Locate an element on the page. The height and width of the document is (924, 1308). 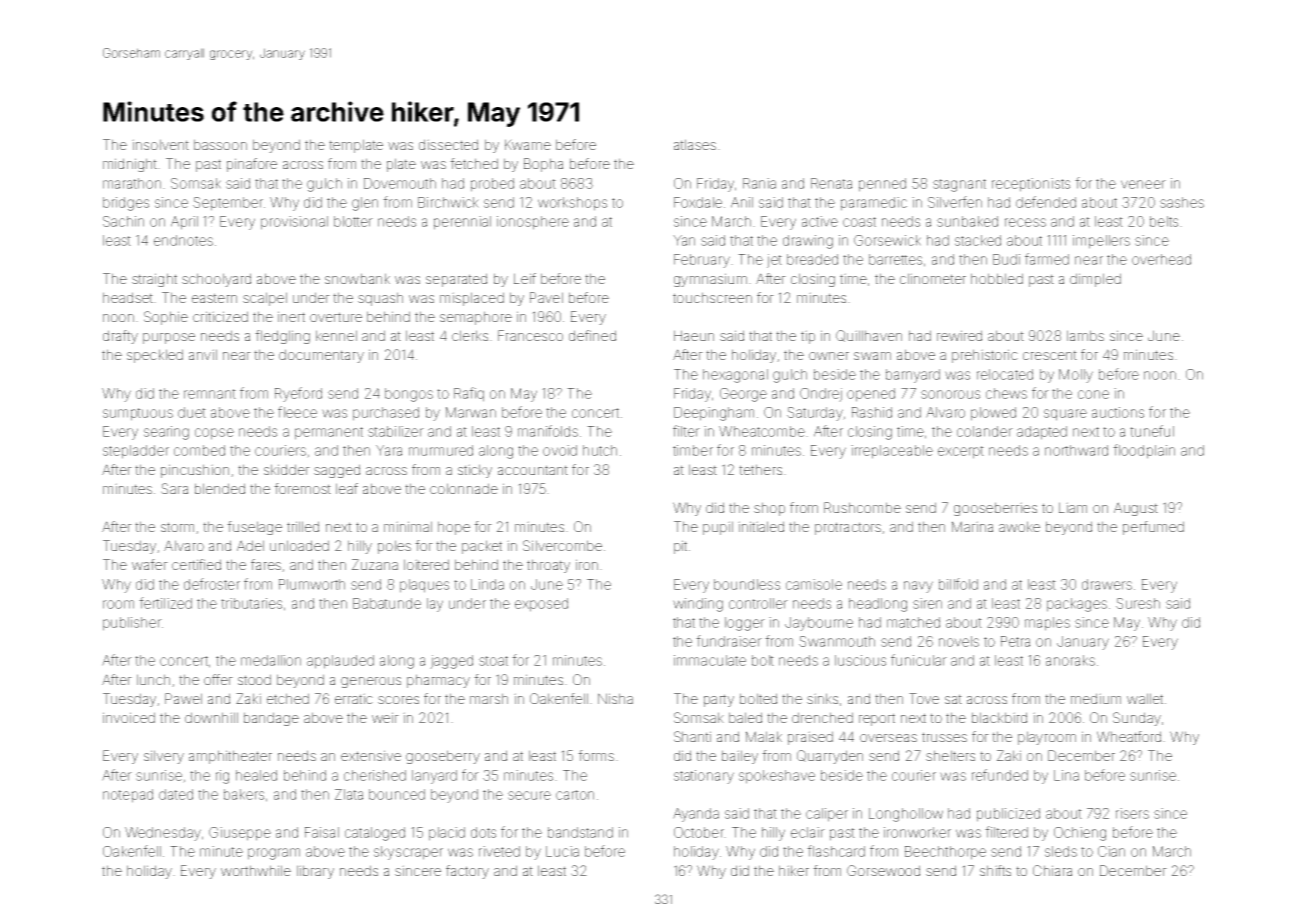
notepad is located at coordinates (128, 796).
